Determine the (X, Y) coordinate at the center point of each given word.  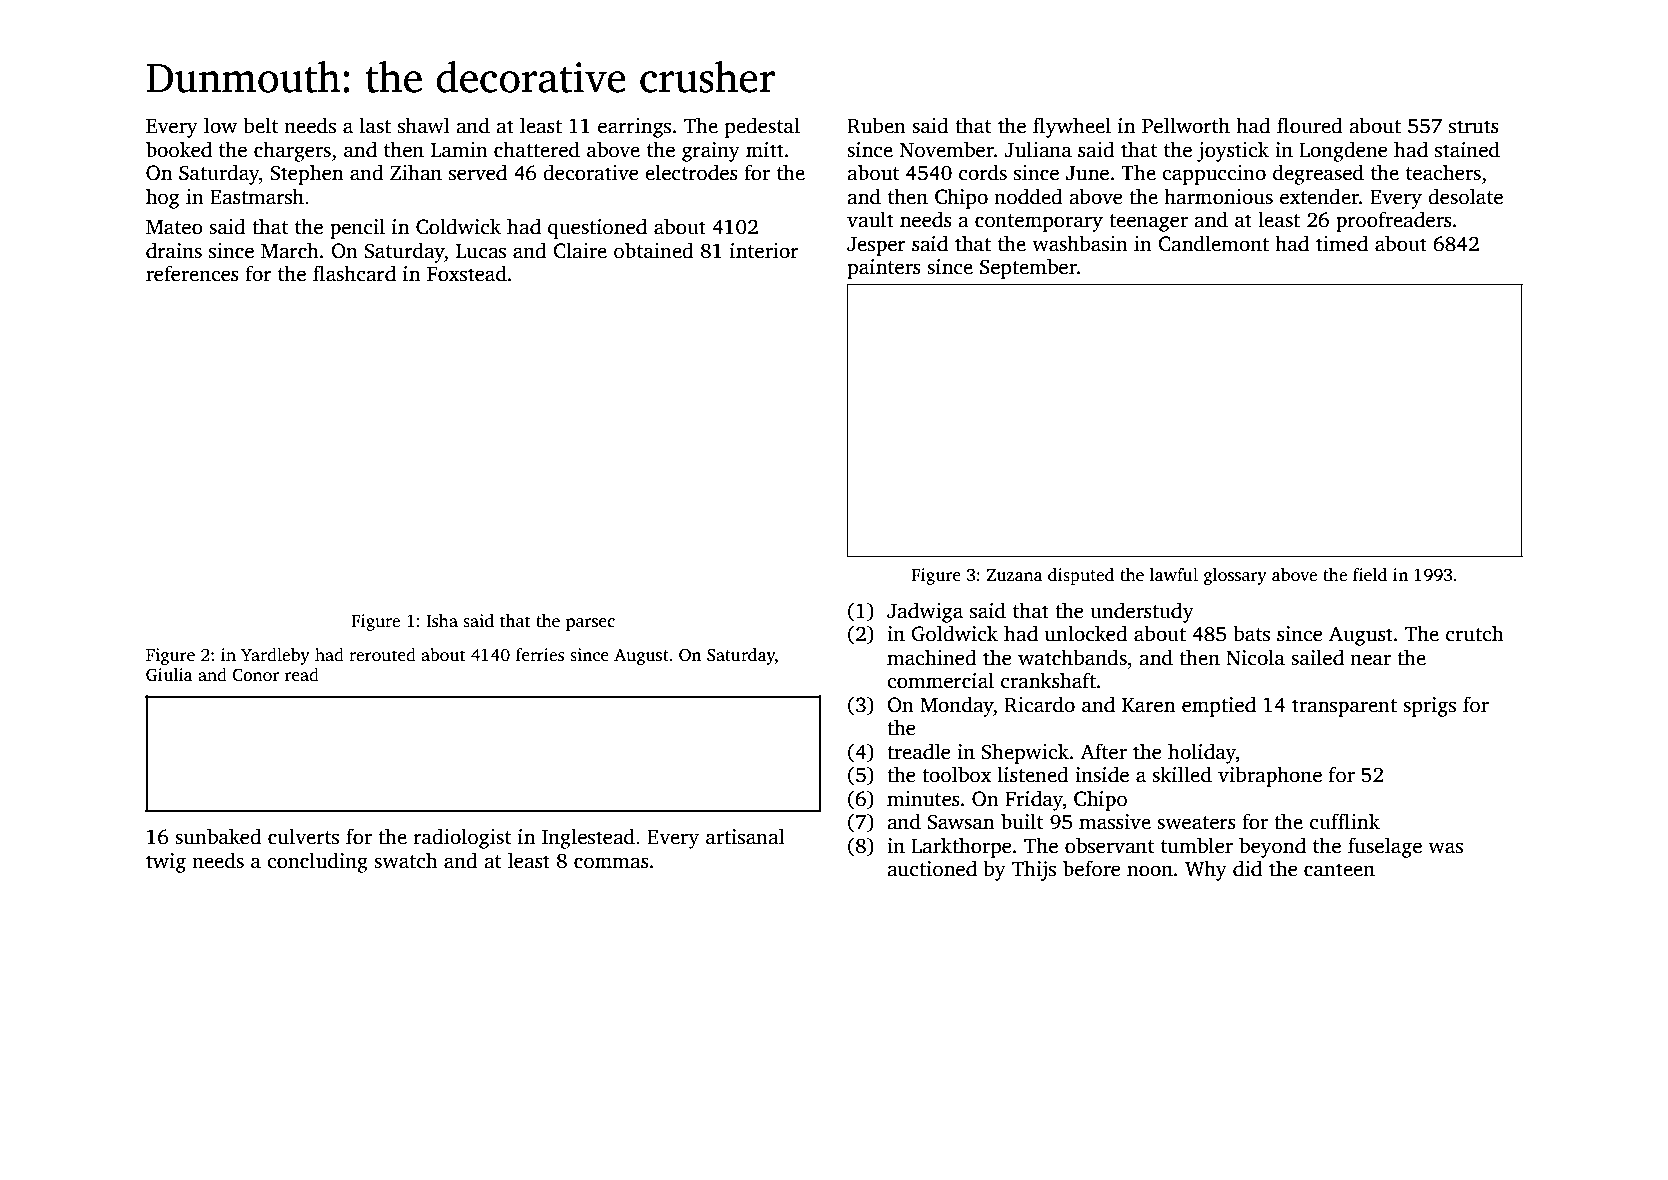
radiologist (462, 838)
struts (1474, 127)
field (1370, 575)
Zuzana (1015, 575)
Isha (442, 621)
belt (260, 125)
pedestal (762, 127)
